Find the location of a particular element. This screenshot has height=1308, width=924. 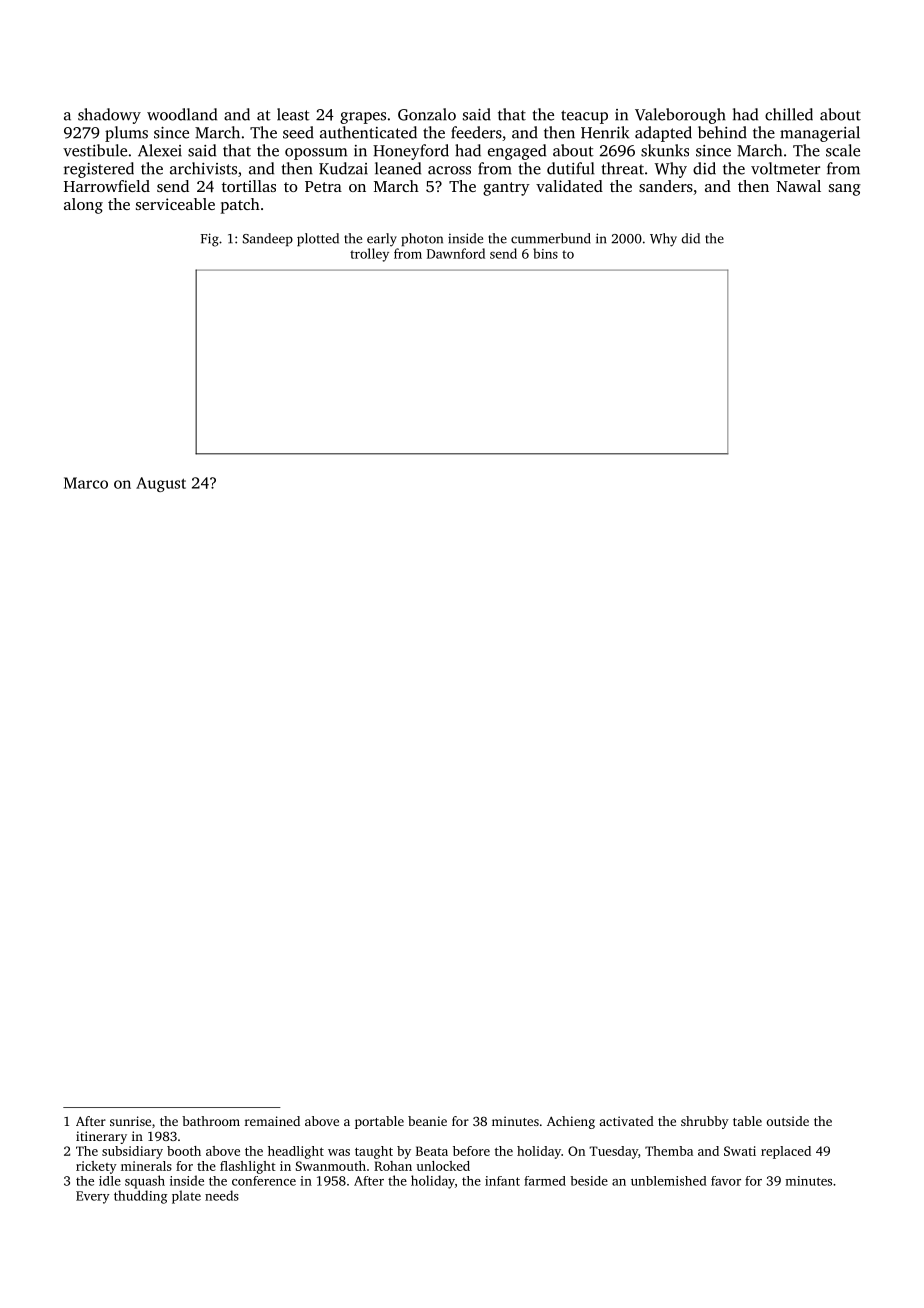

beanie is located at coordinates (427, 1121).
